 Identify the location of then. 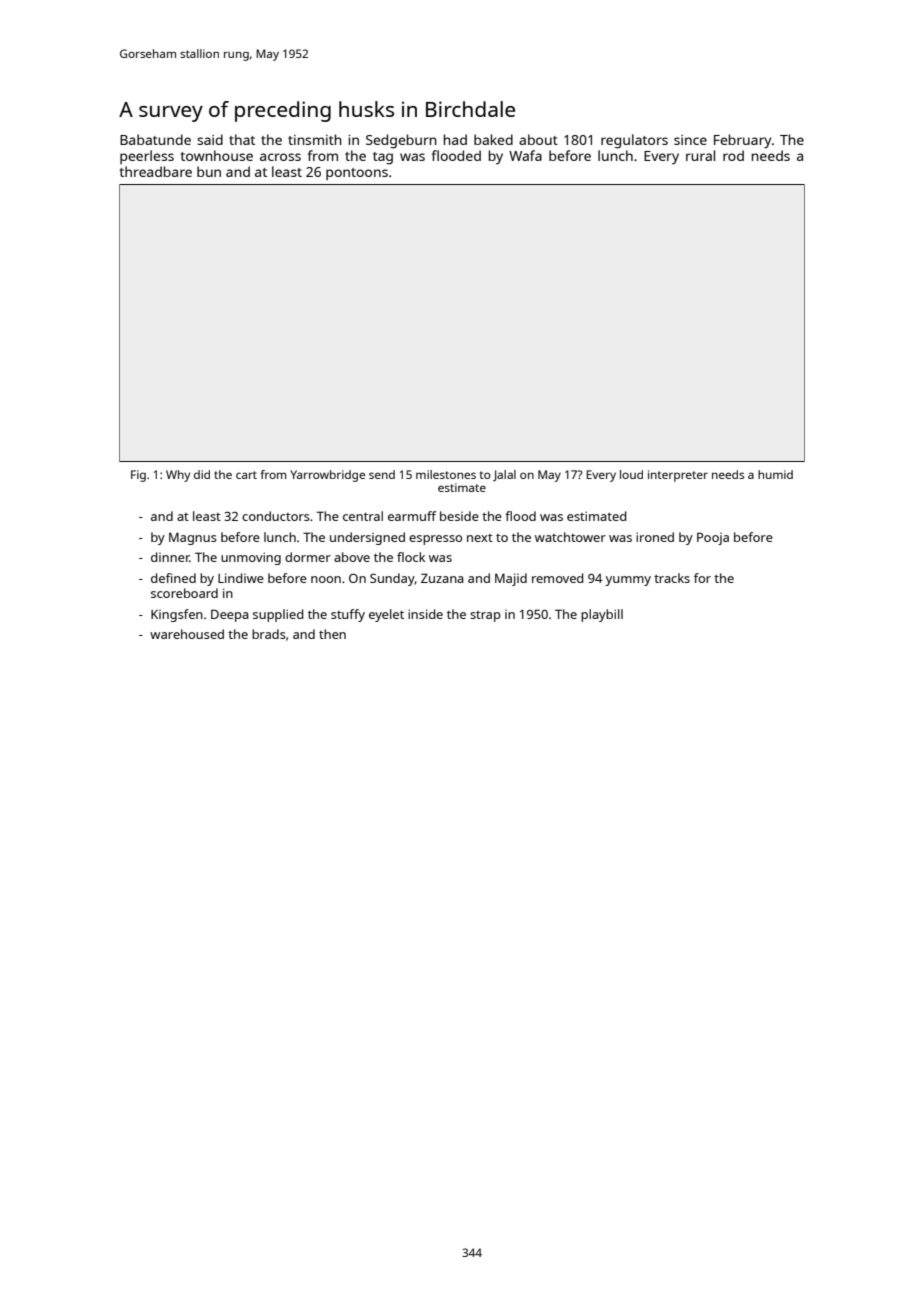
(332, 634).
